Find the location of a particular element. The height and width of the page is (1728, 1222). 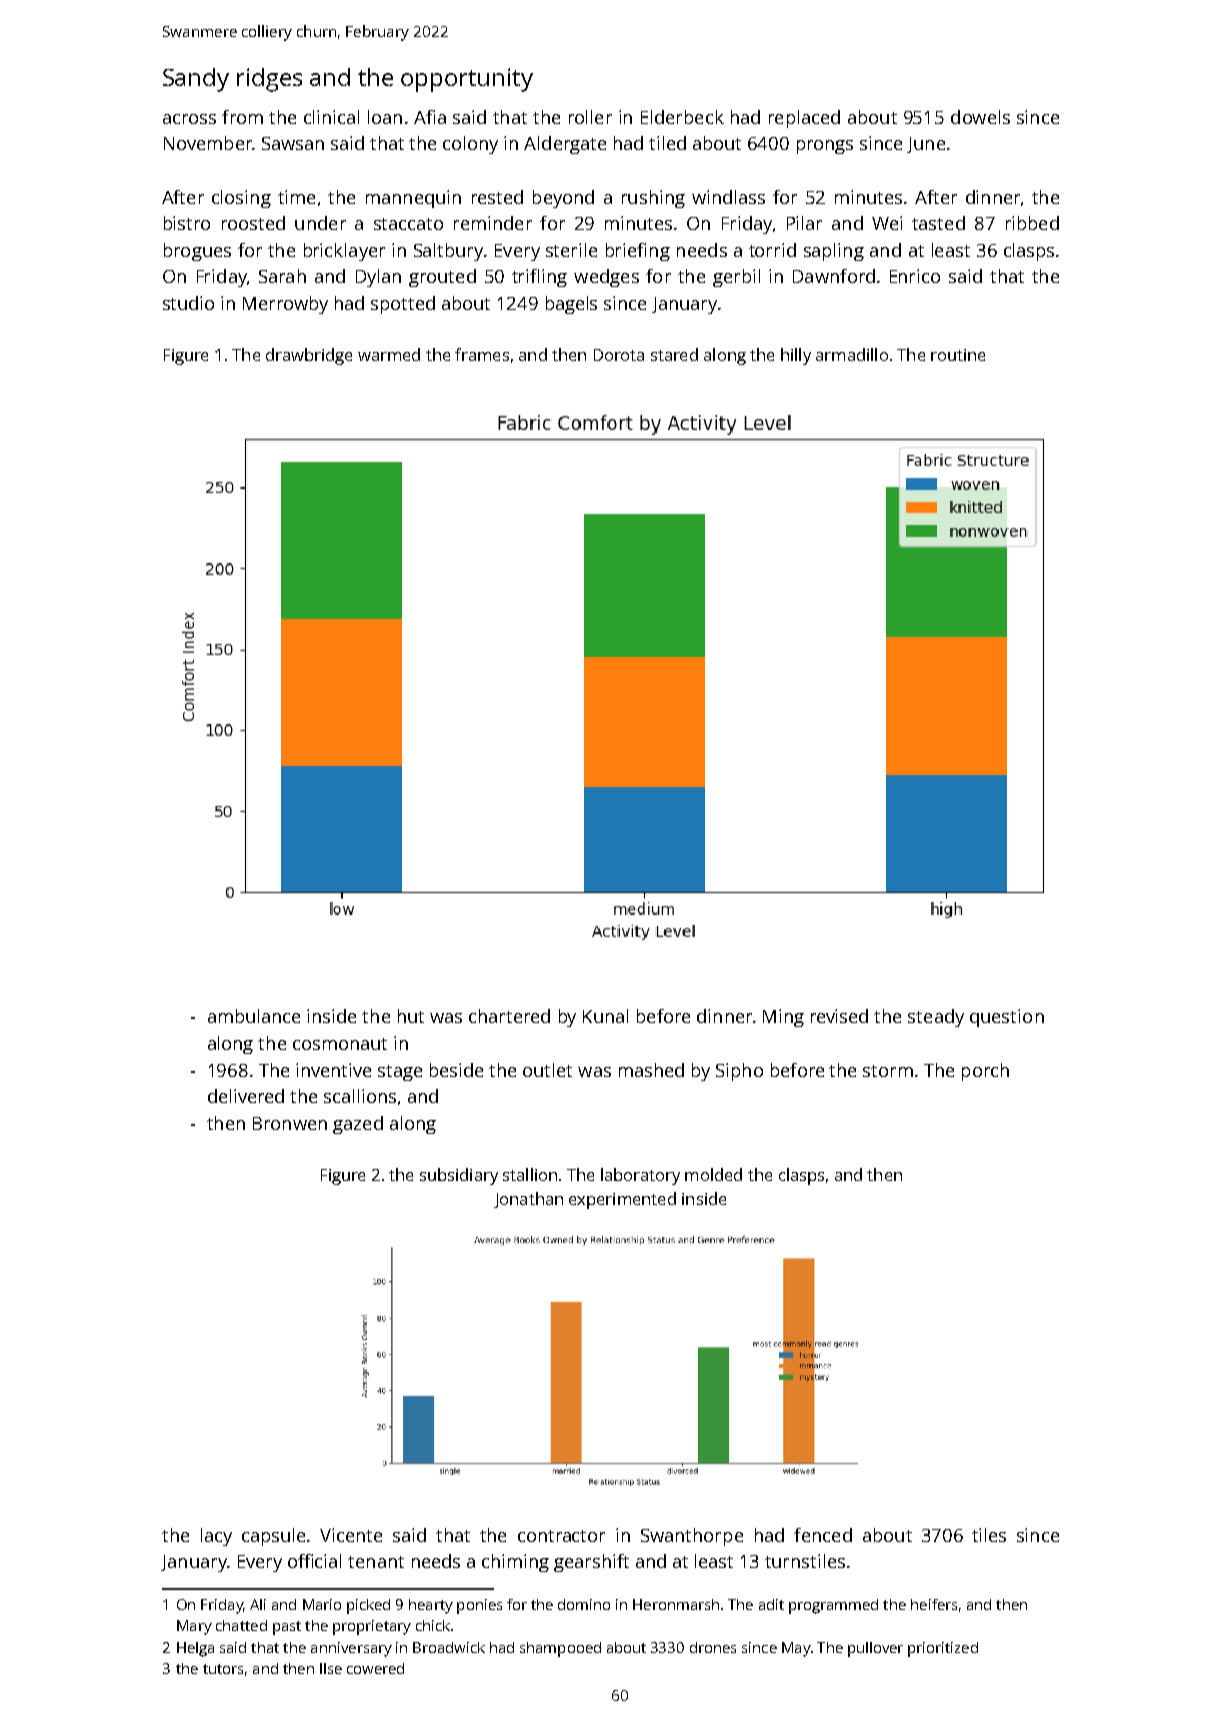

frames is located at coordinates (482, 354).
